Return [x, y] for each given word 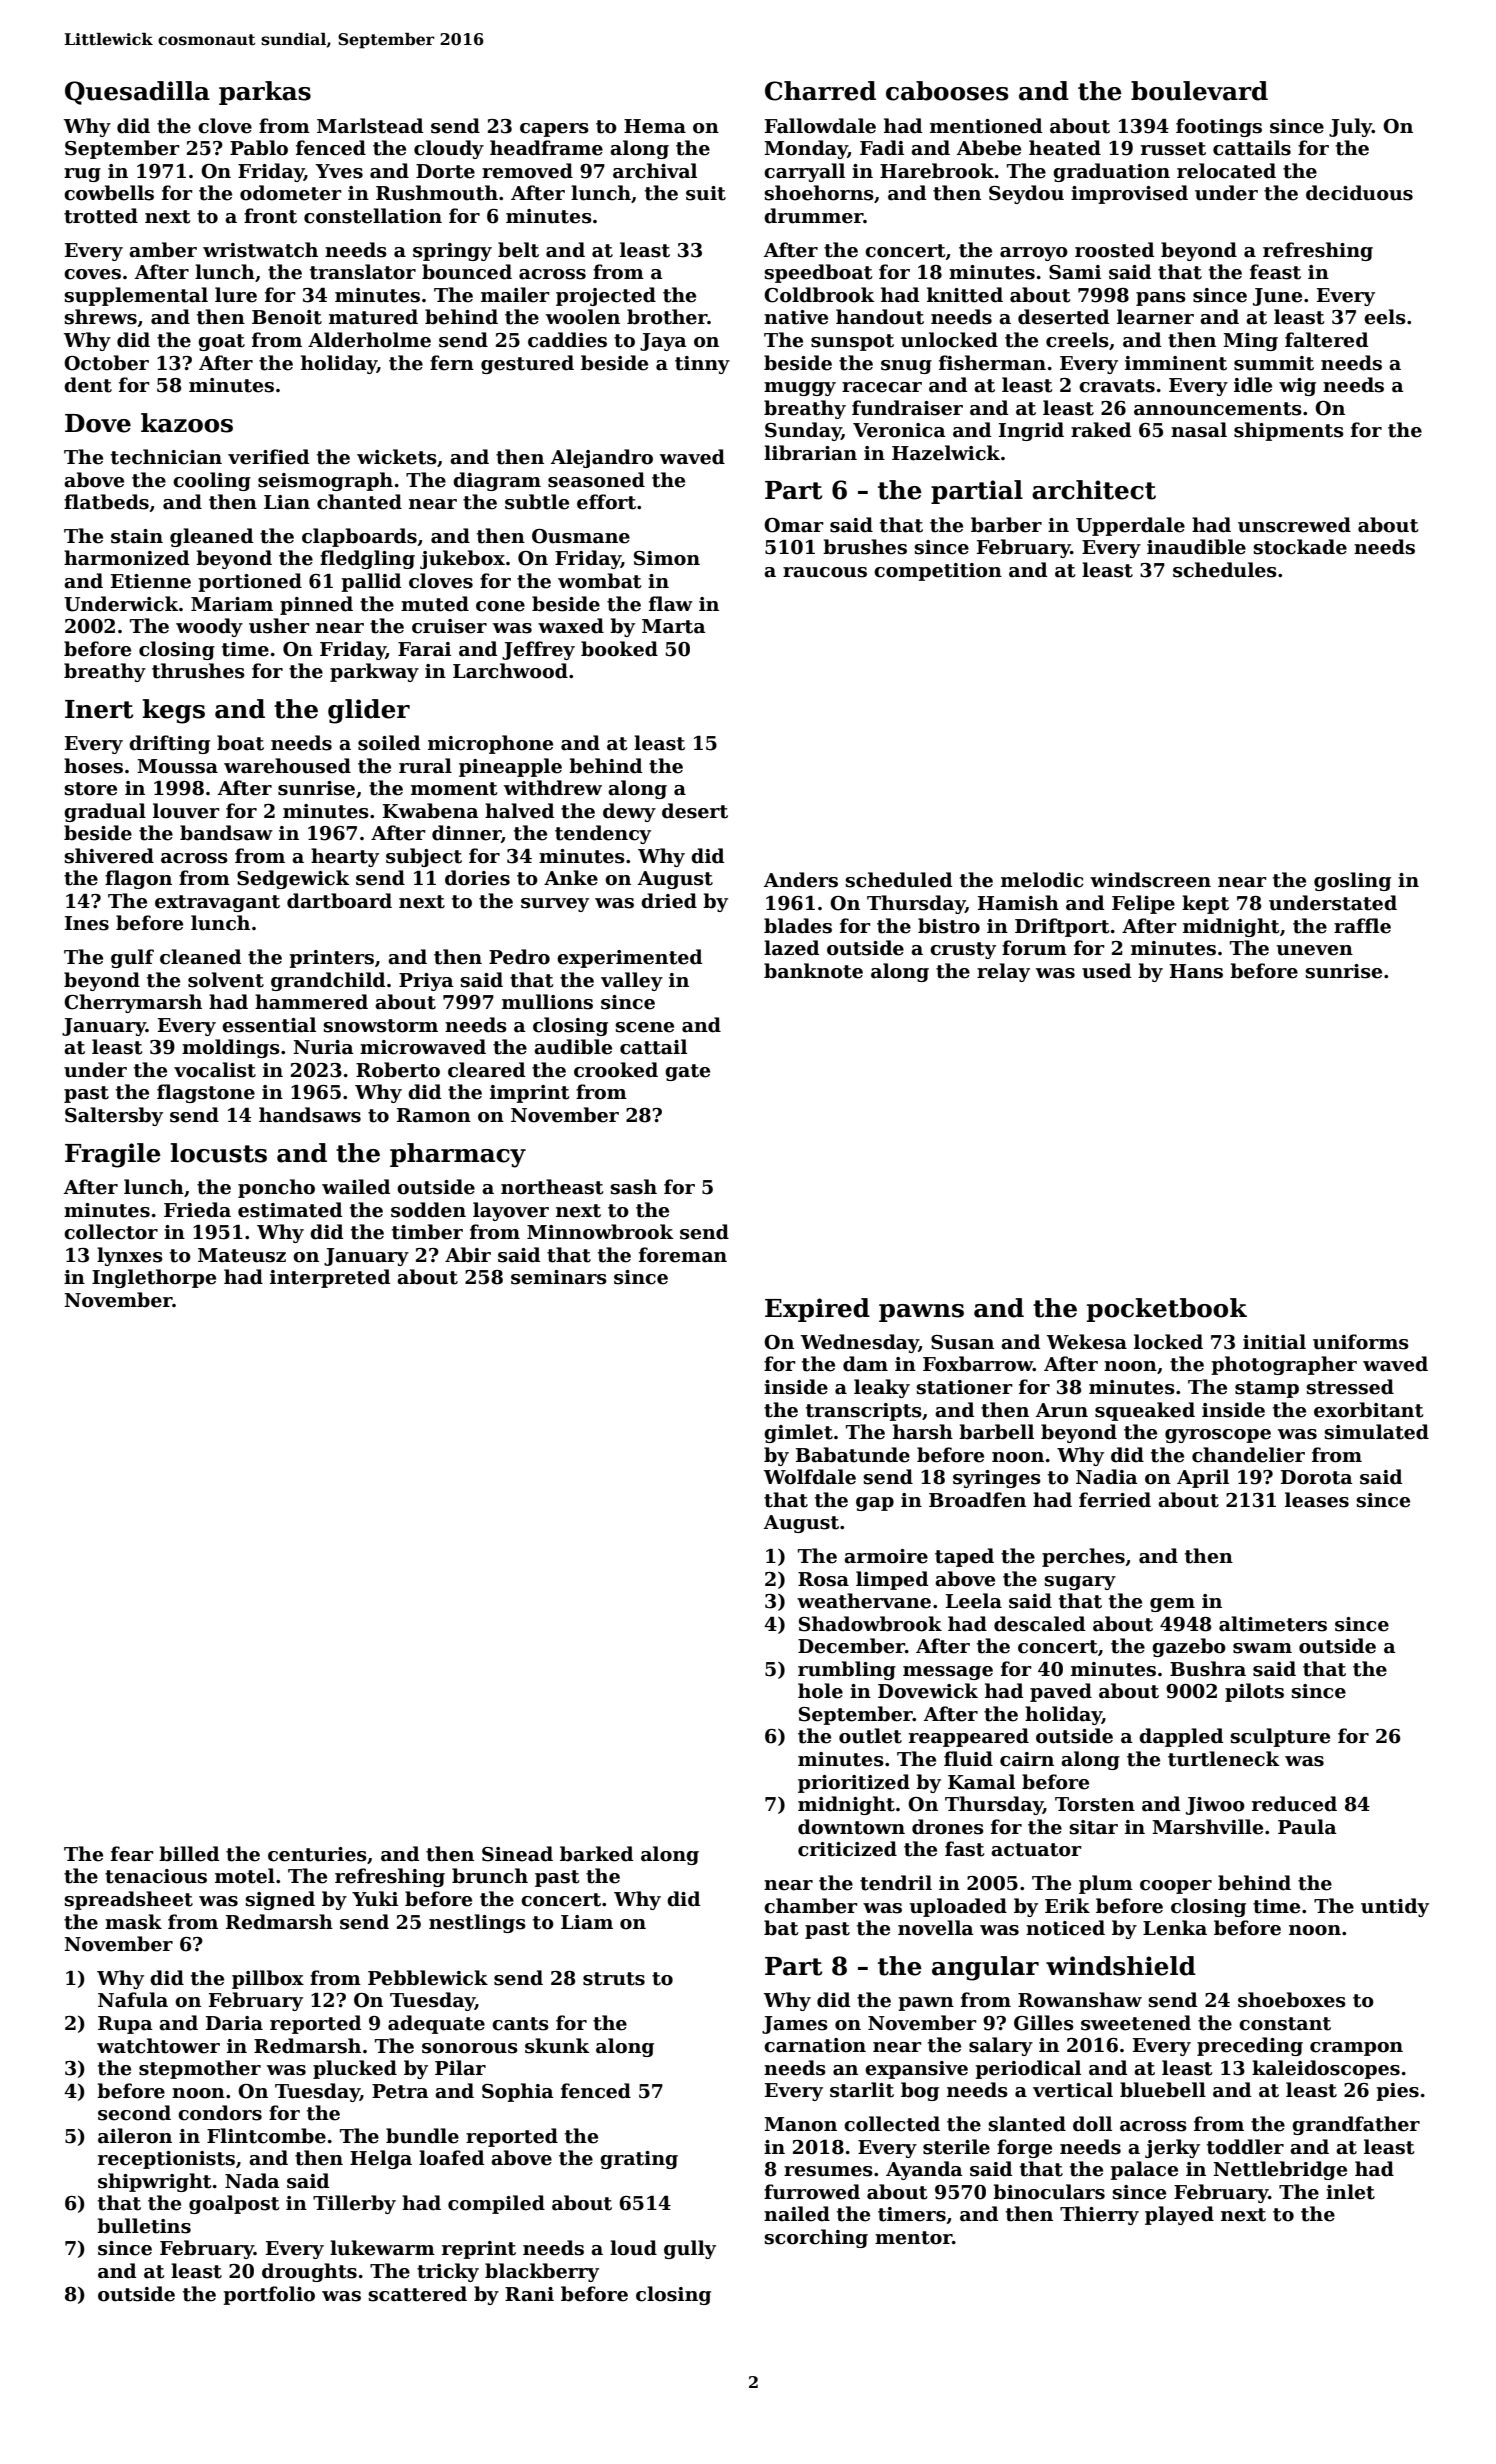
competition [938, 572]
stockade [1300, 547]
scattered [418, 2294]
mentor [913, 2238]
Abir [468, 1255]
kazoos [187, 423]
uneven [1315, 950]
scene [645, 1027]
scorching [816, 2238]
